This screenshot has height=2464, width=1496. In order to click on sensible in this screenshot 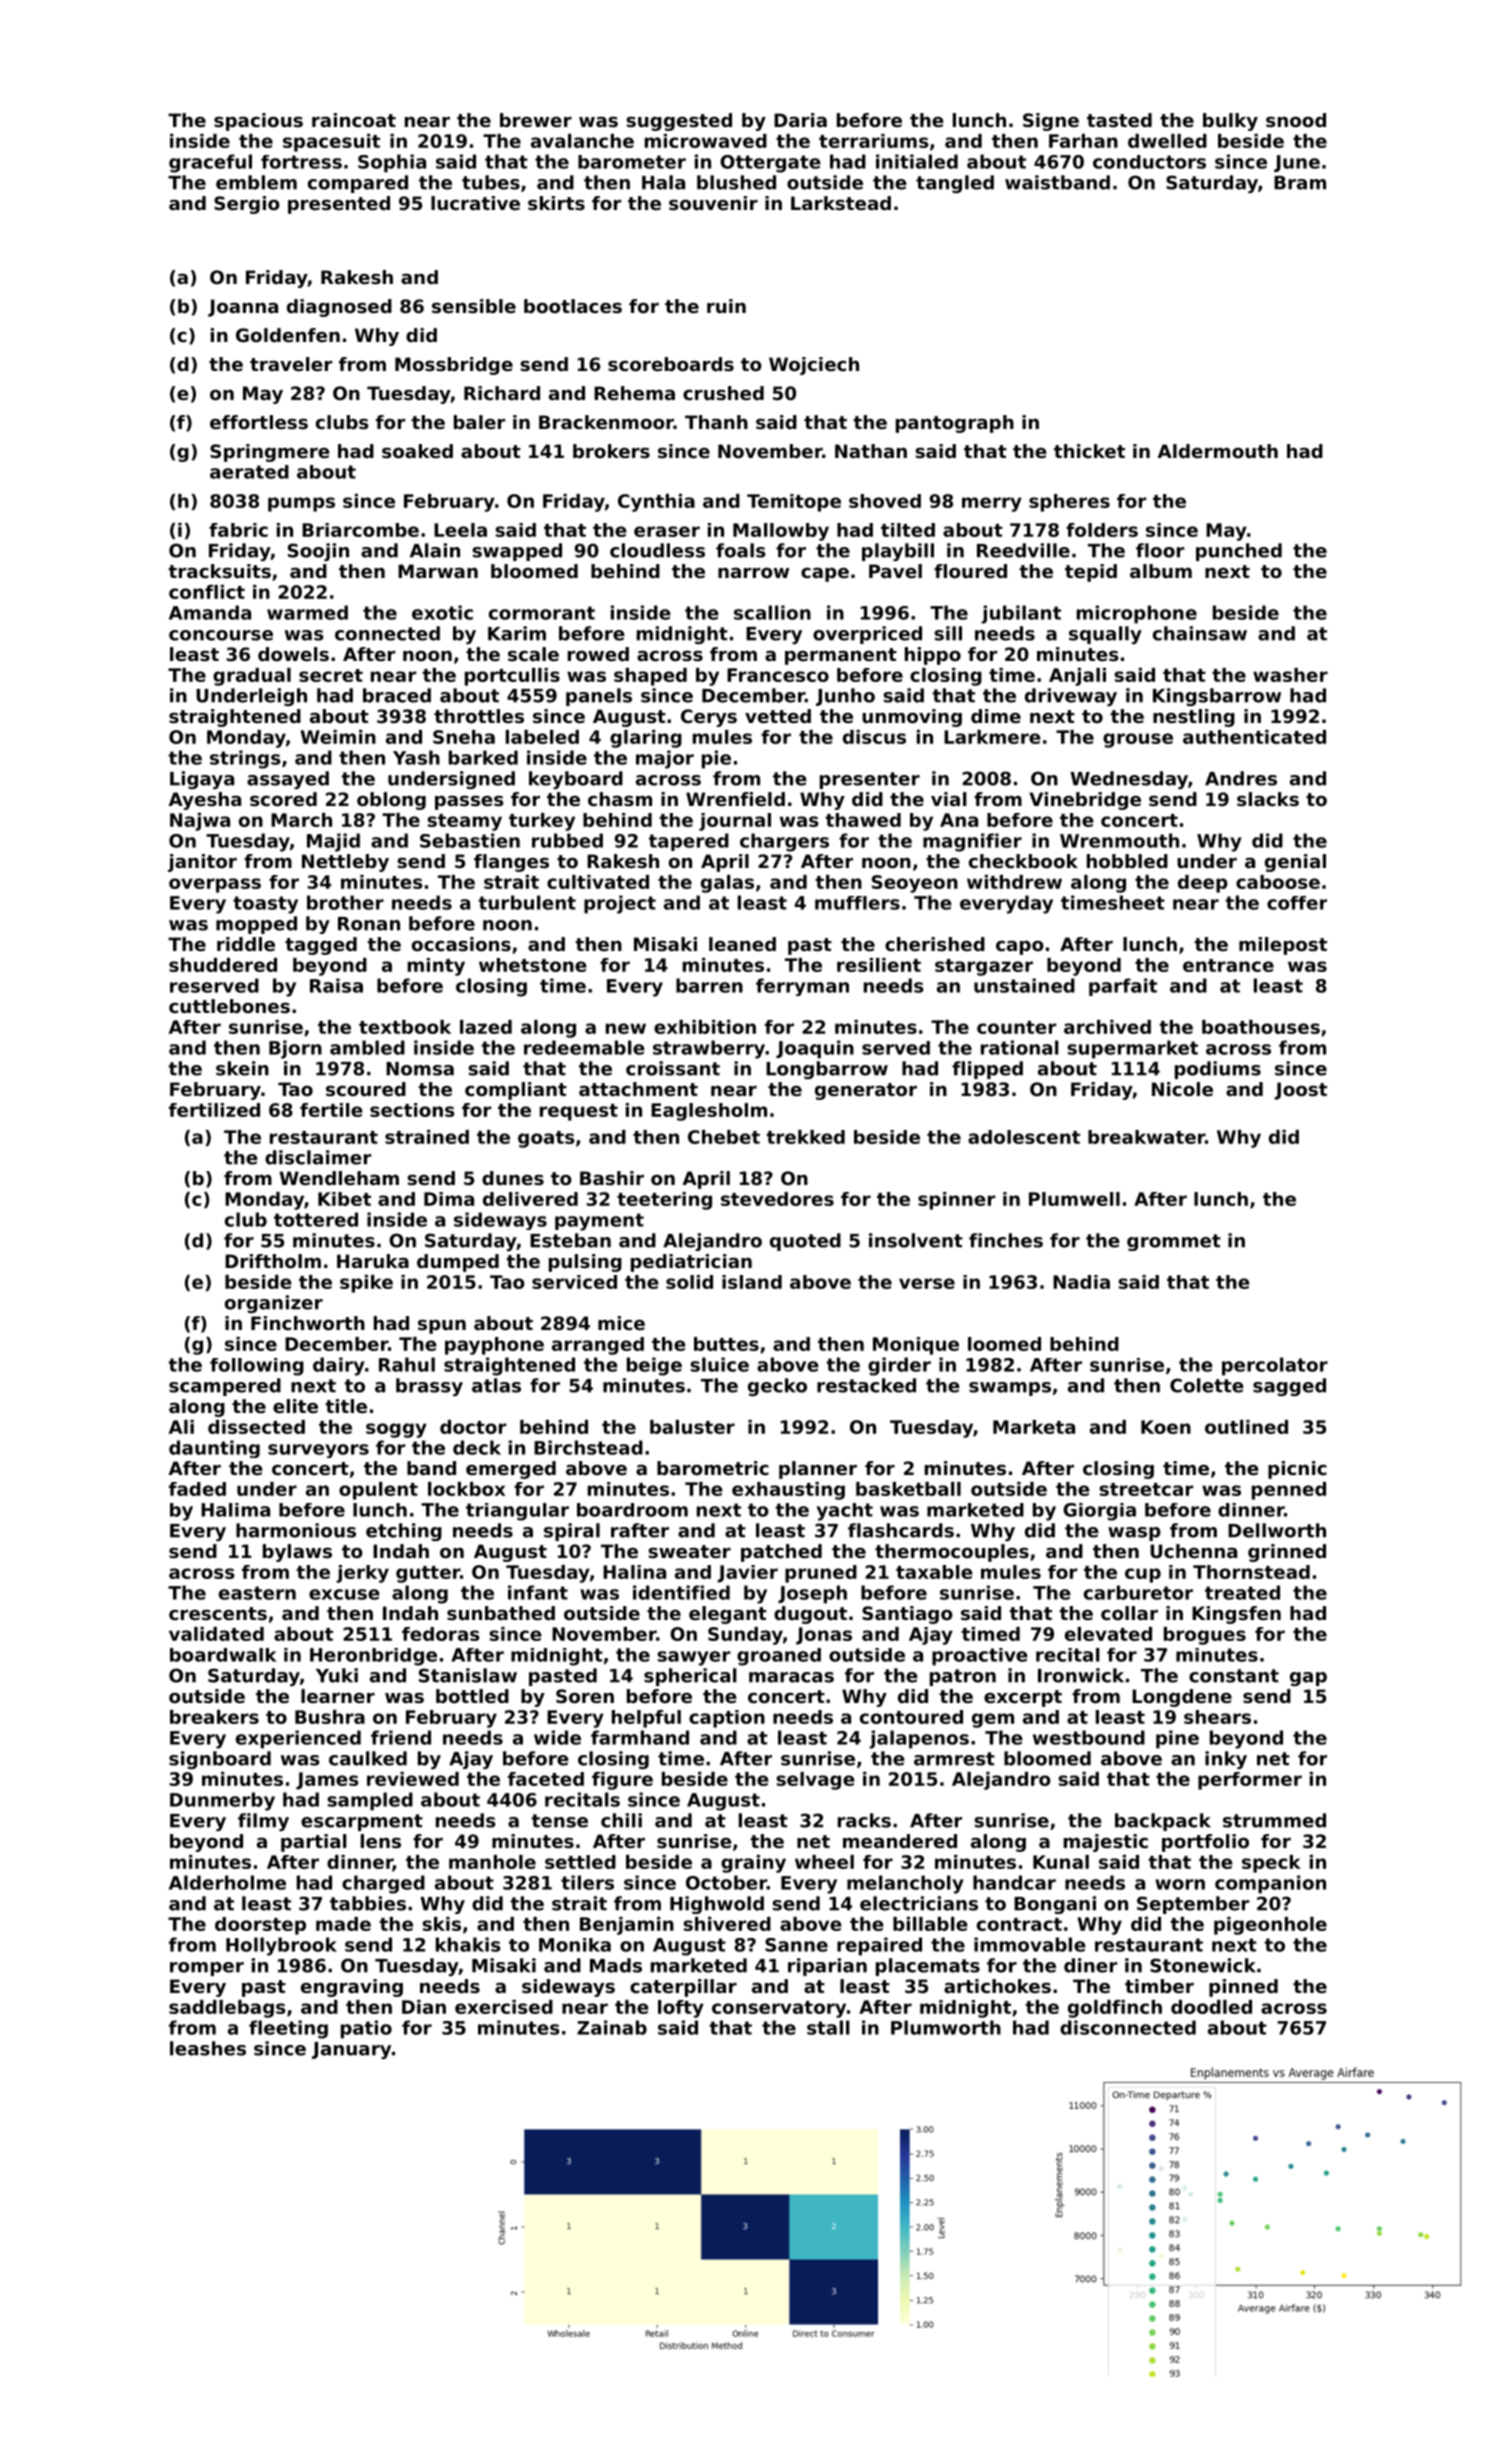, I will do `click(474, 306)`.
